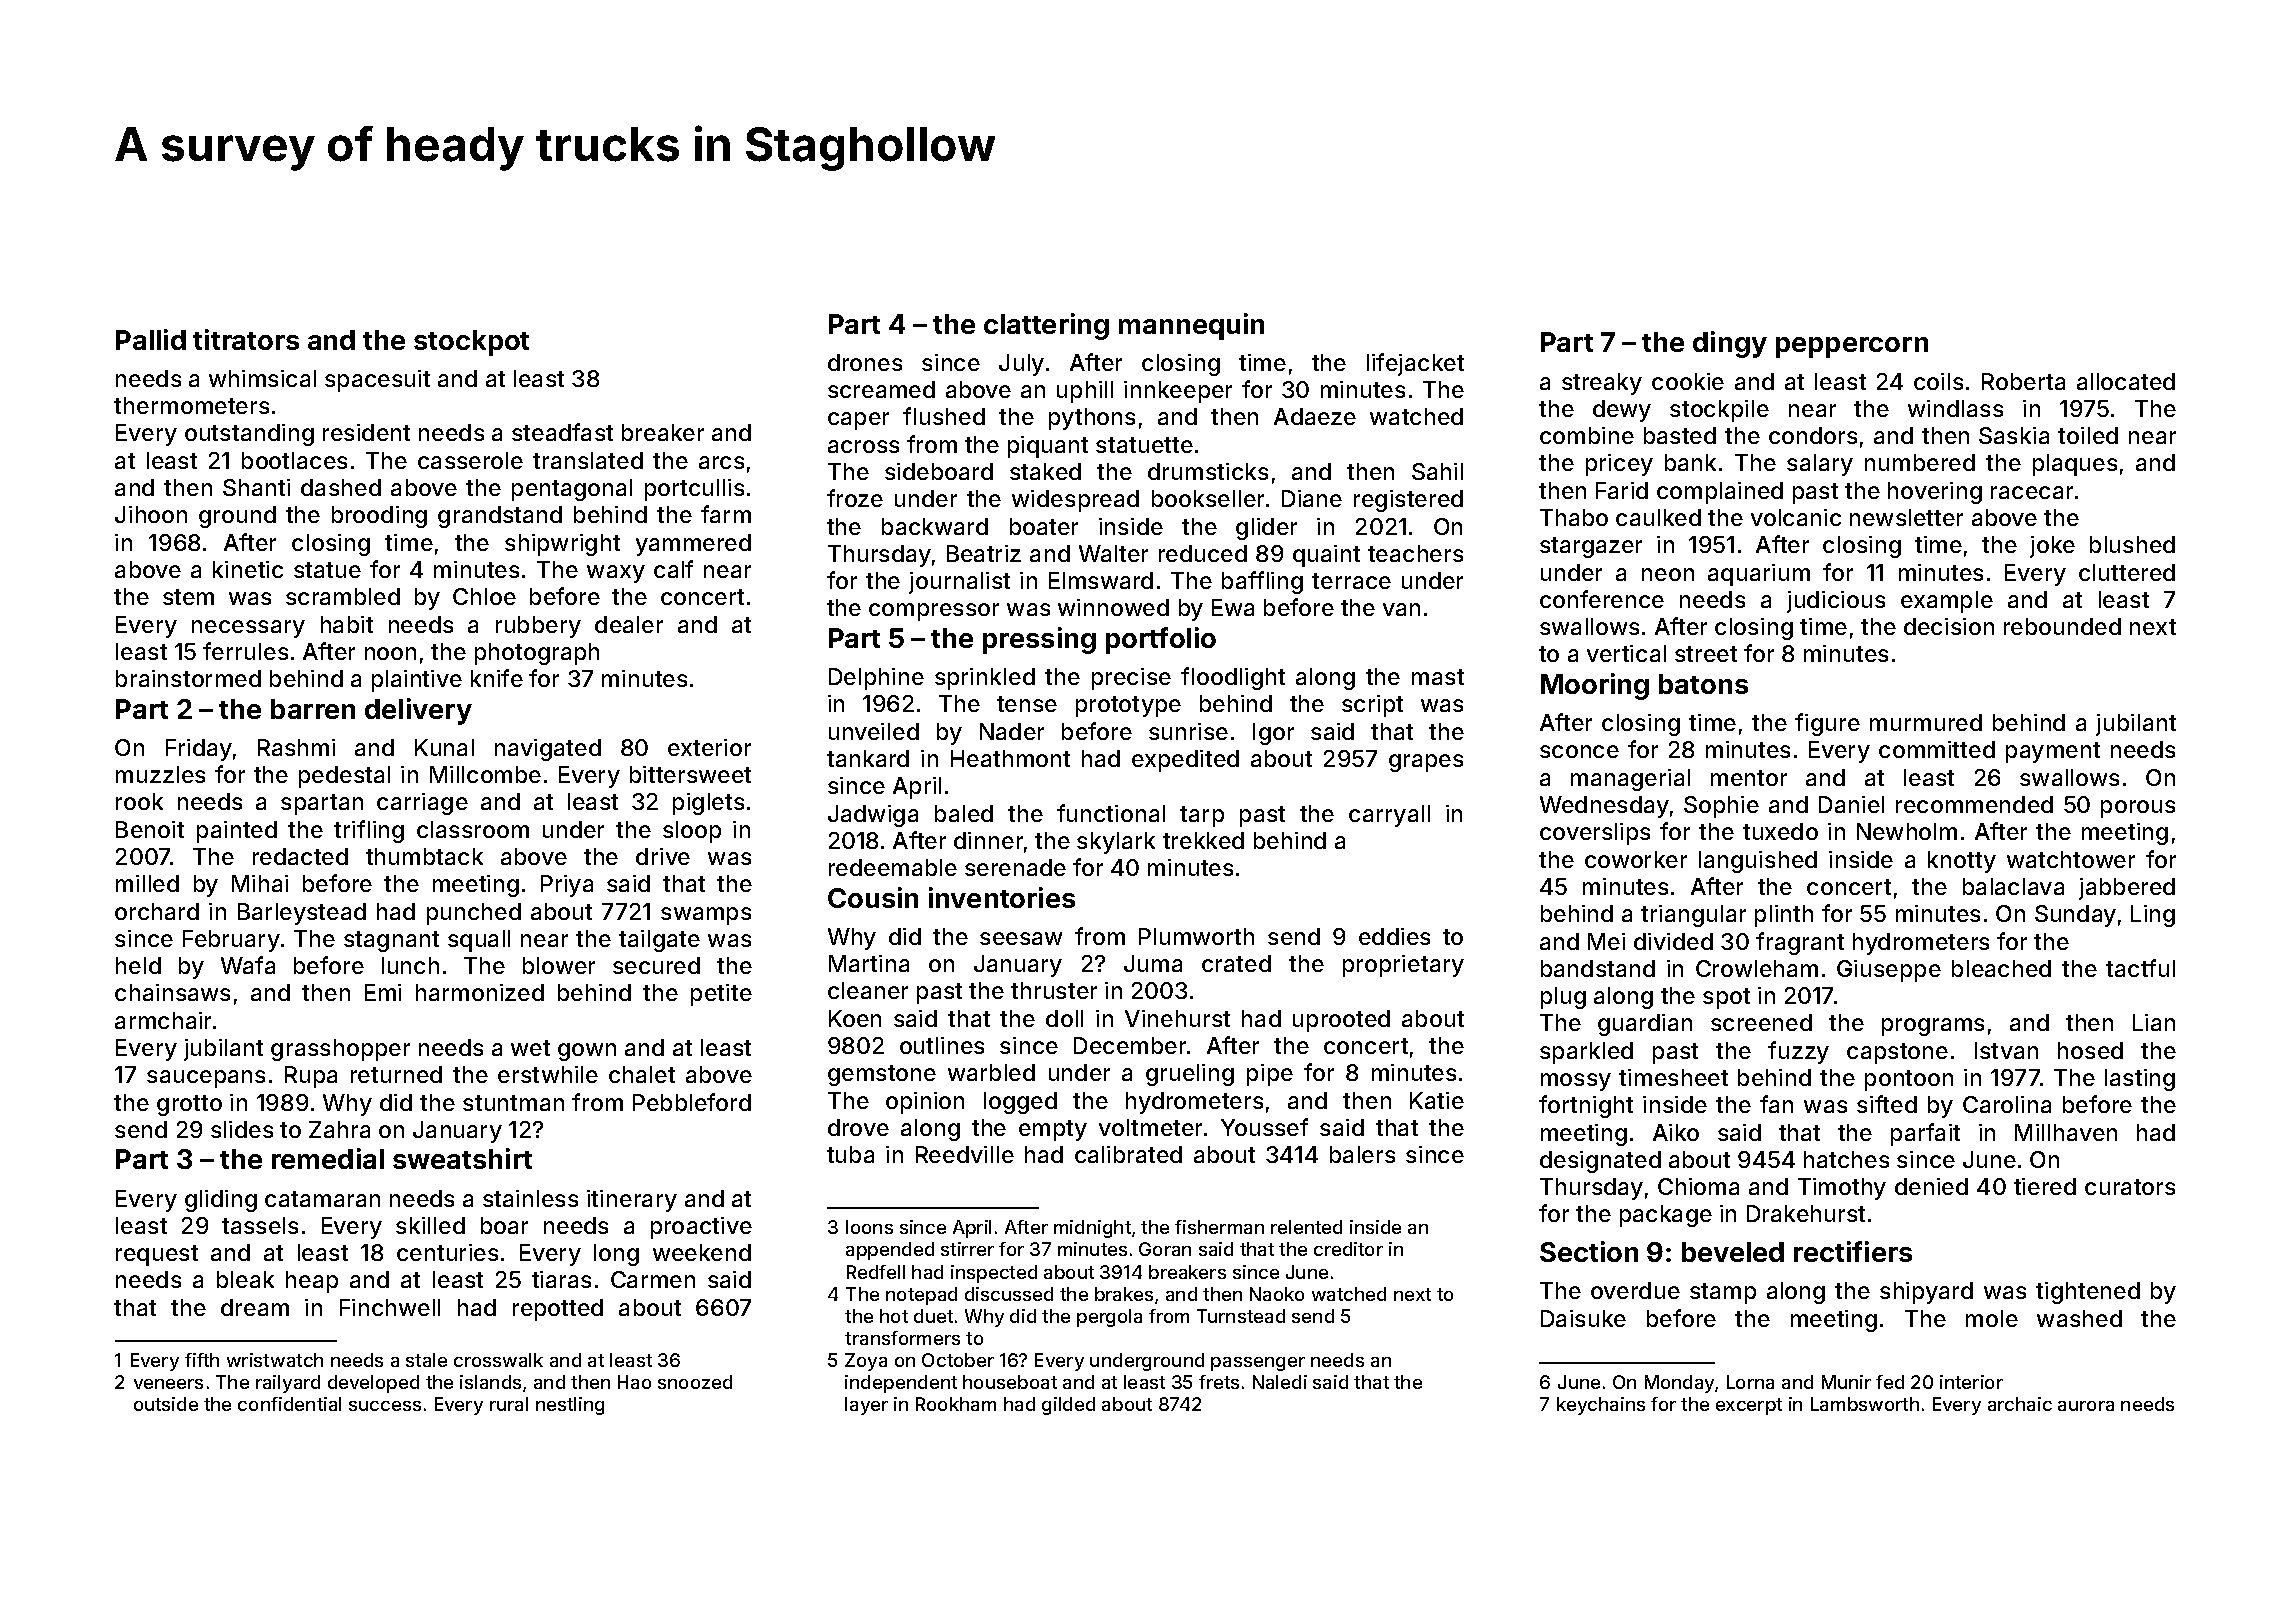 This image has height=1620, width=2292. Describe the element at coordinates (1626, 653) in the image. I see `vertical` at that location.
